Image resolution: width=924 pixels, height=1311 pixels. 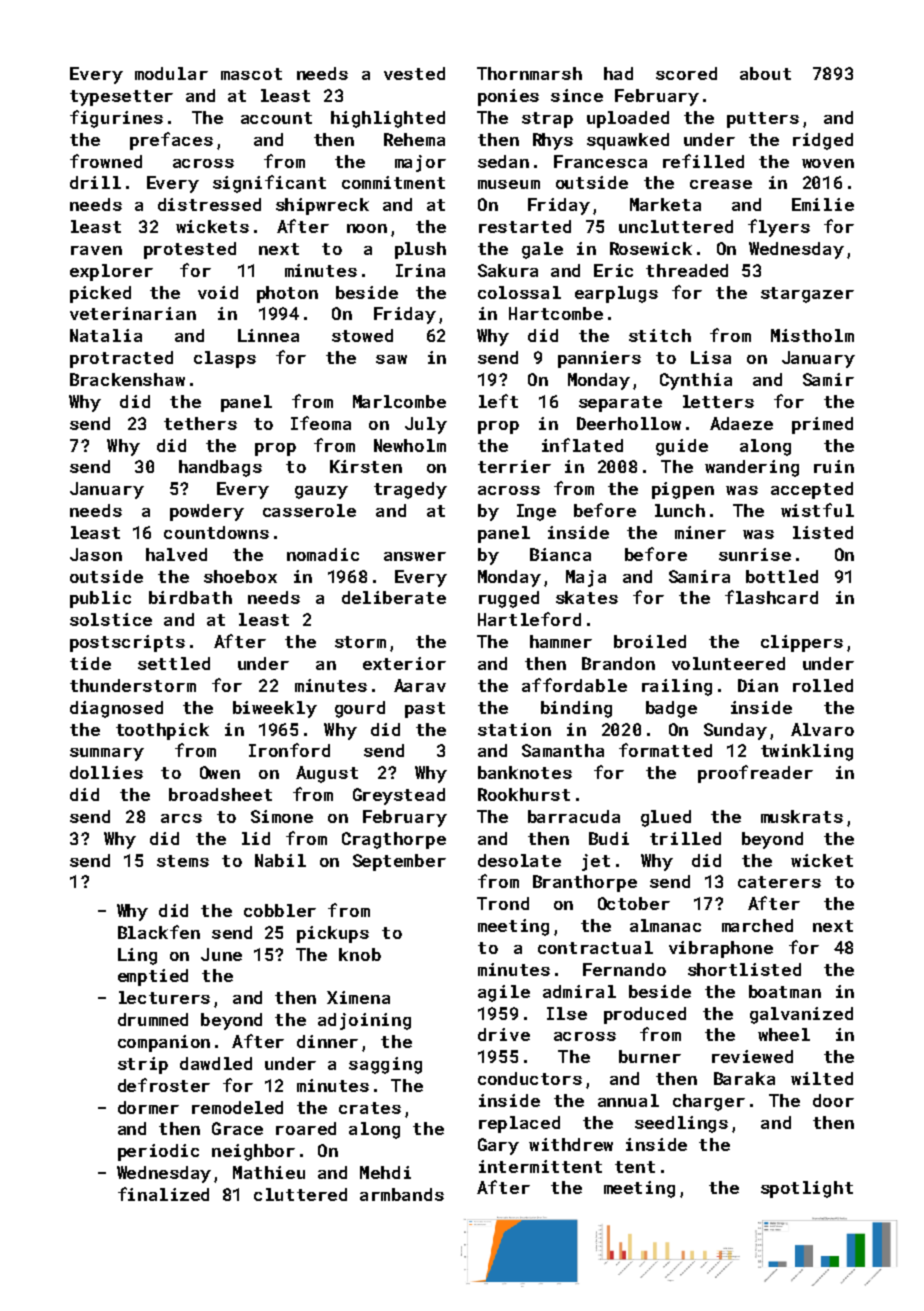 What do you see at coordinates (529, 73) in the image?
I see `Thornmarsh` at bounding box center [529, 73].
